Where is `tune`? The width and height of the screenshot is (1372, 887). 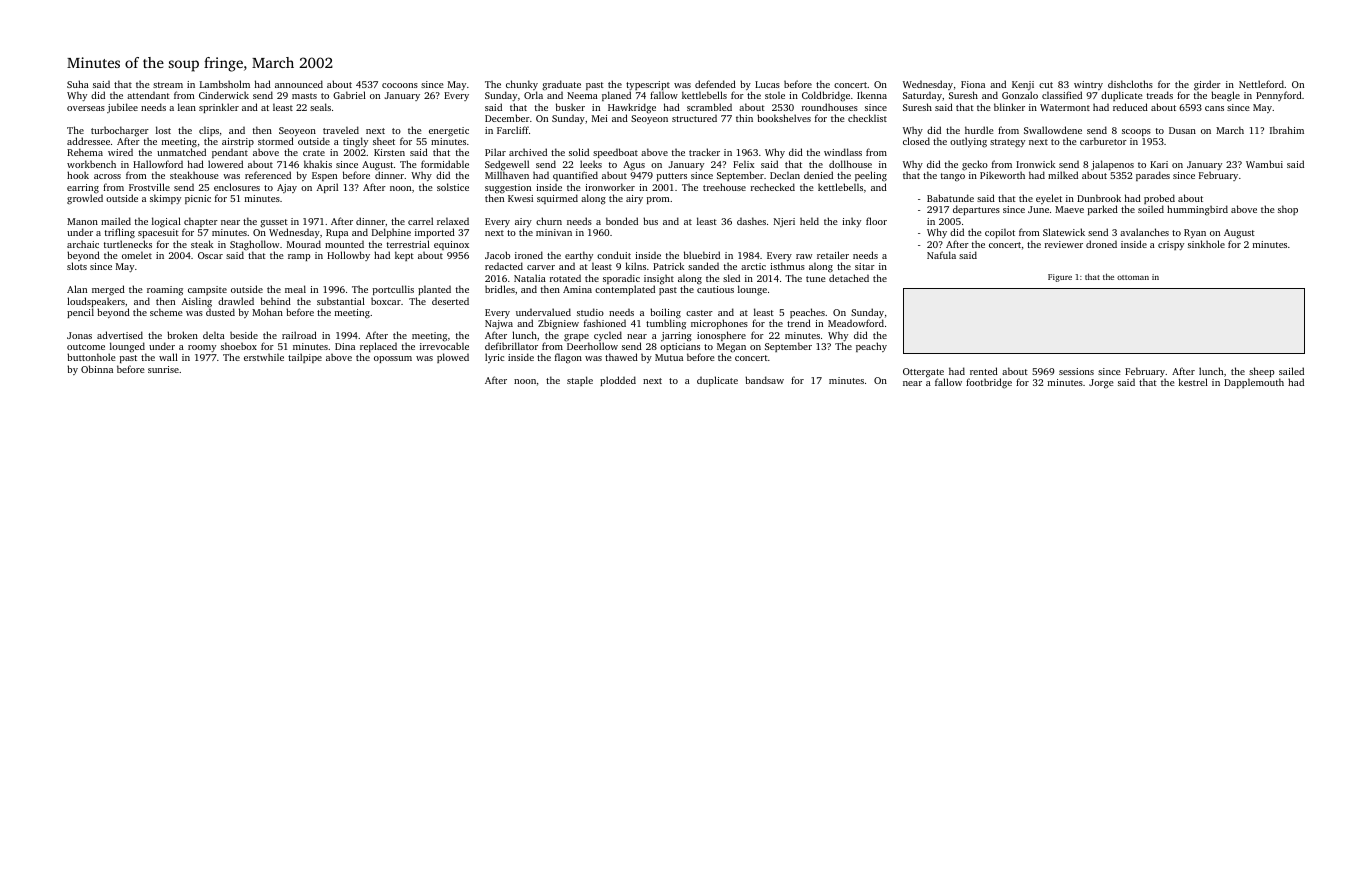
tune is located at coordinates (816, 279).
